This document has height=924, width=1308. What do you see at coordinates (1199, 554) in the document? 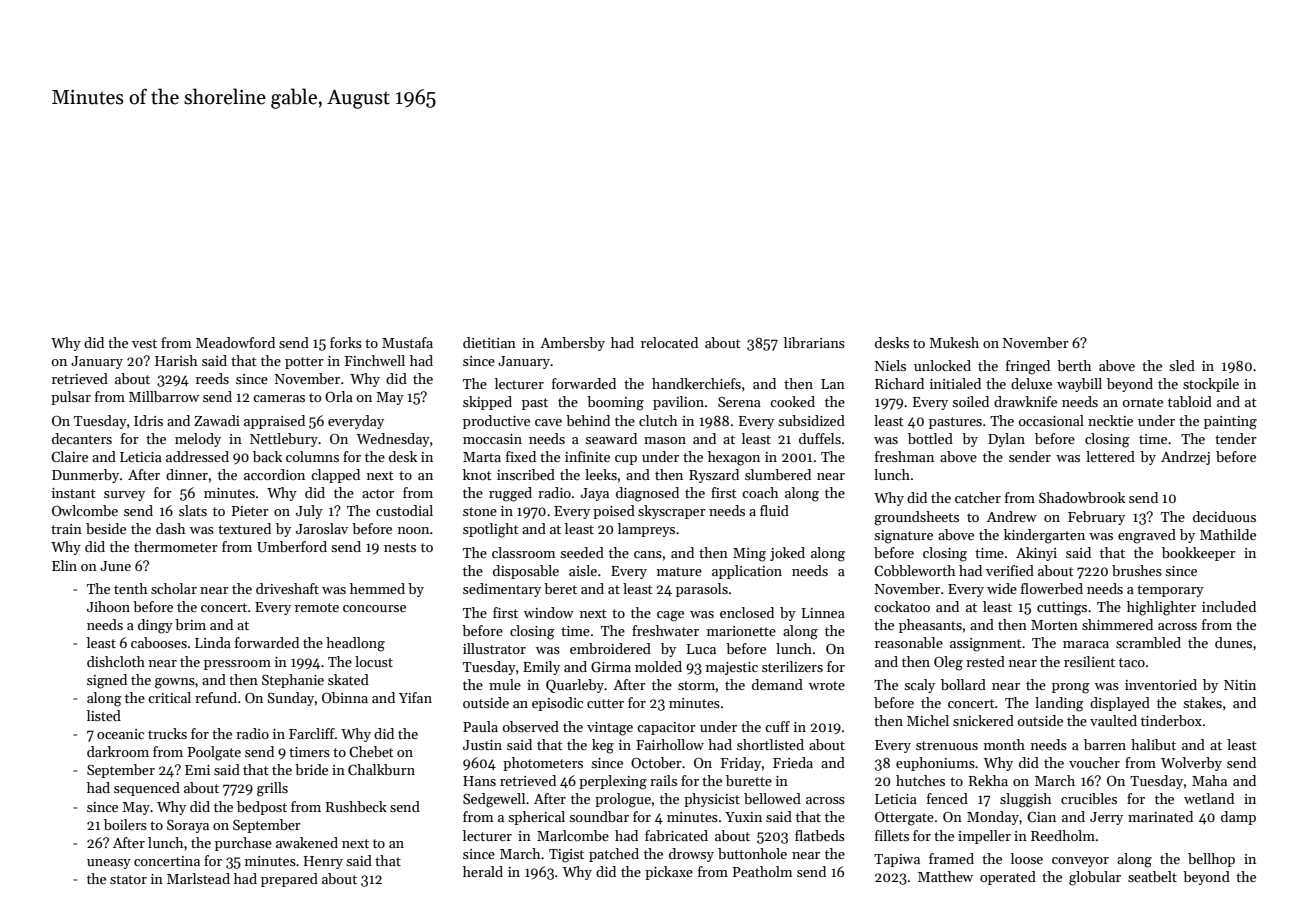
I see `bookkeeper` at bounding box center [1199, 554].
